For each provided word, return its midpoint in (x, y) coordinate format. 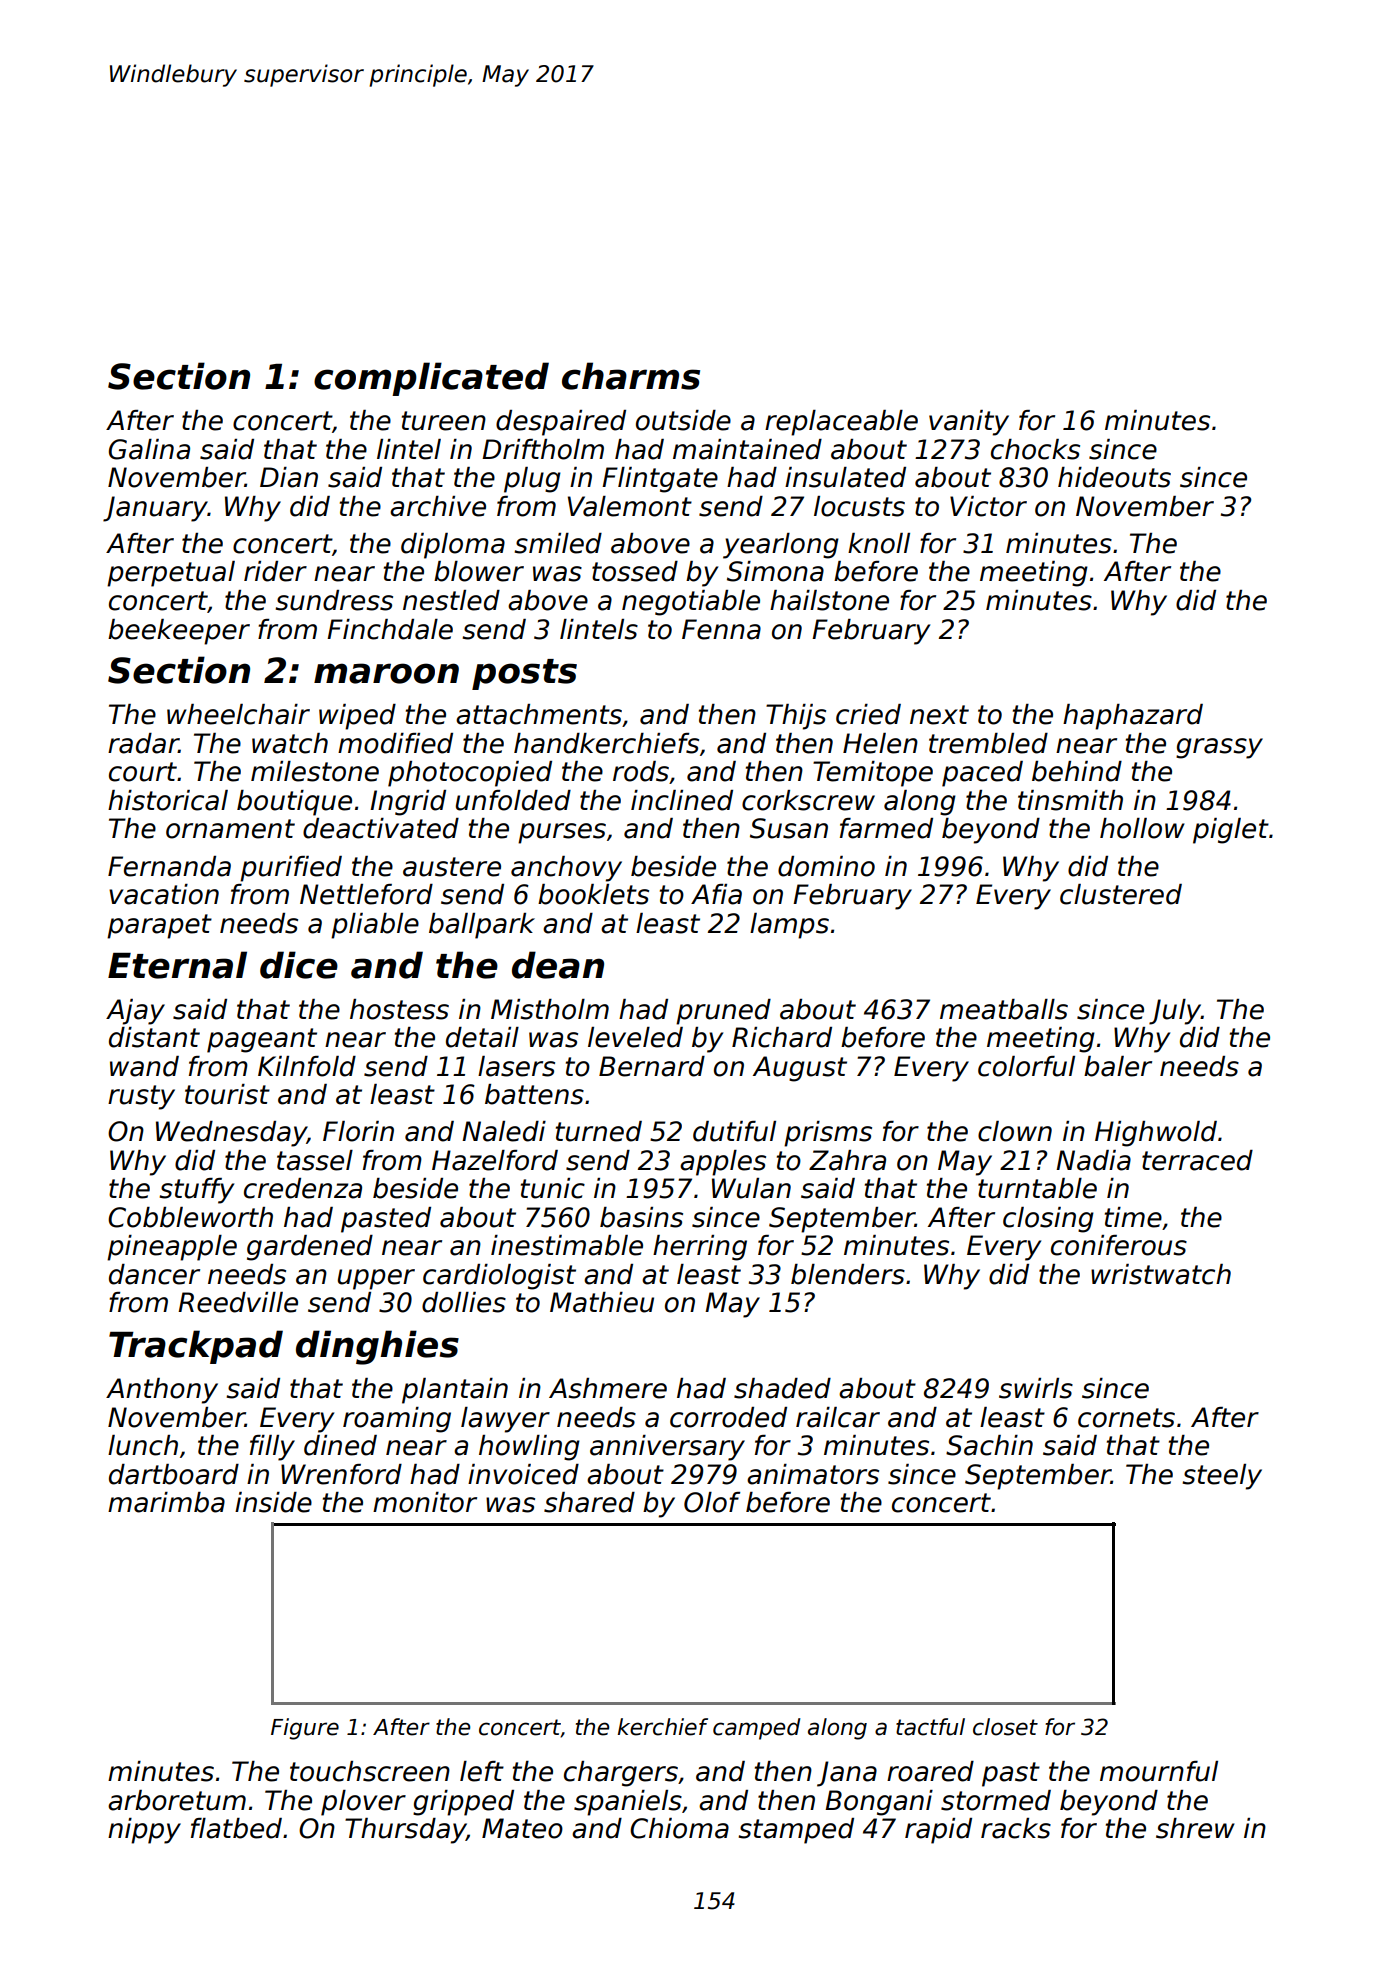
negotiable (691, 603)
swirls (1036, 1388)
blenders (848, 1274)
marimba (166, 1502)
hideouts (1114, 477)
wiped (357, 717)
